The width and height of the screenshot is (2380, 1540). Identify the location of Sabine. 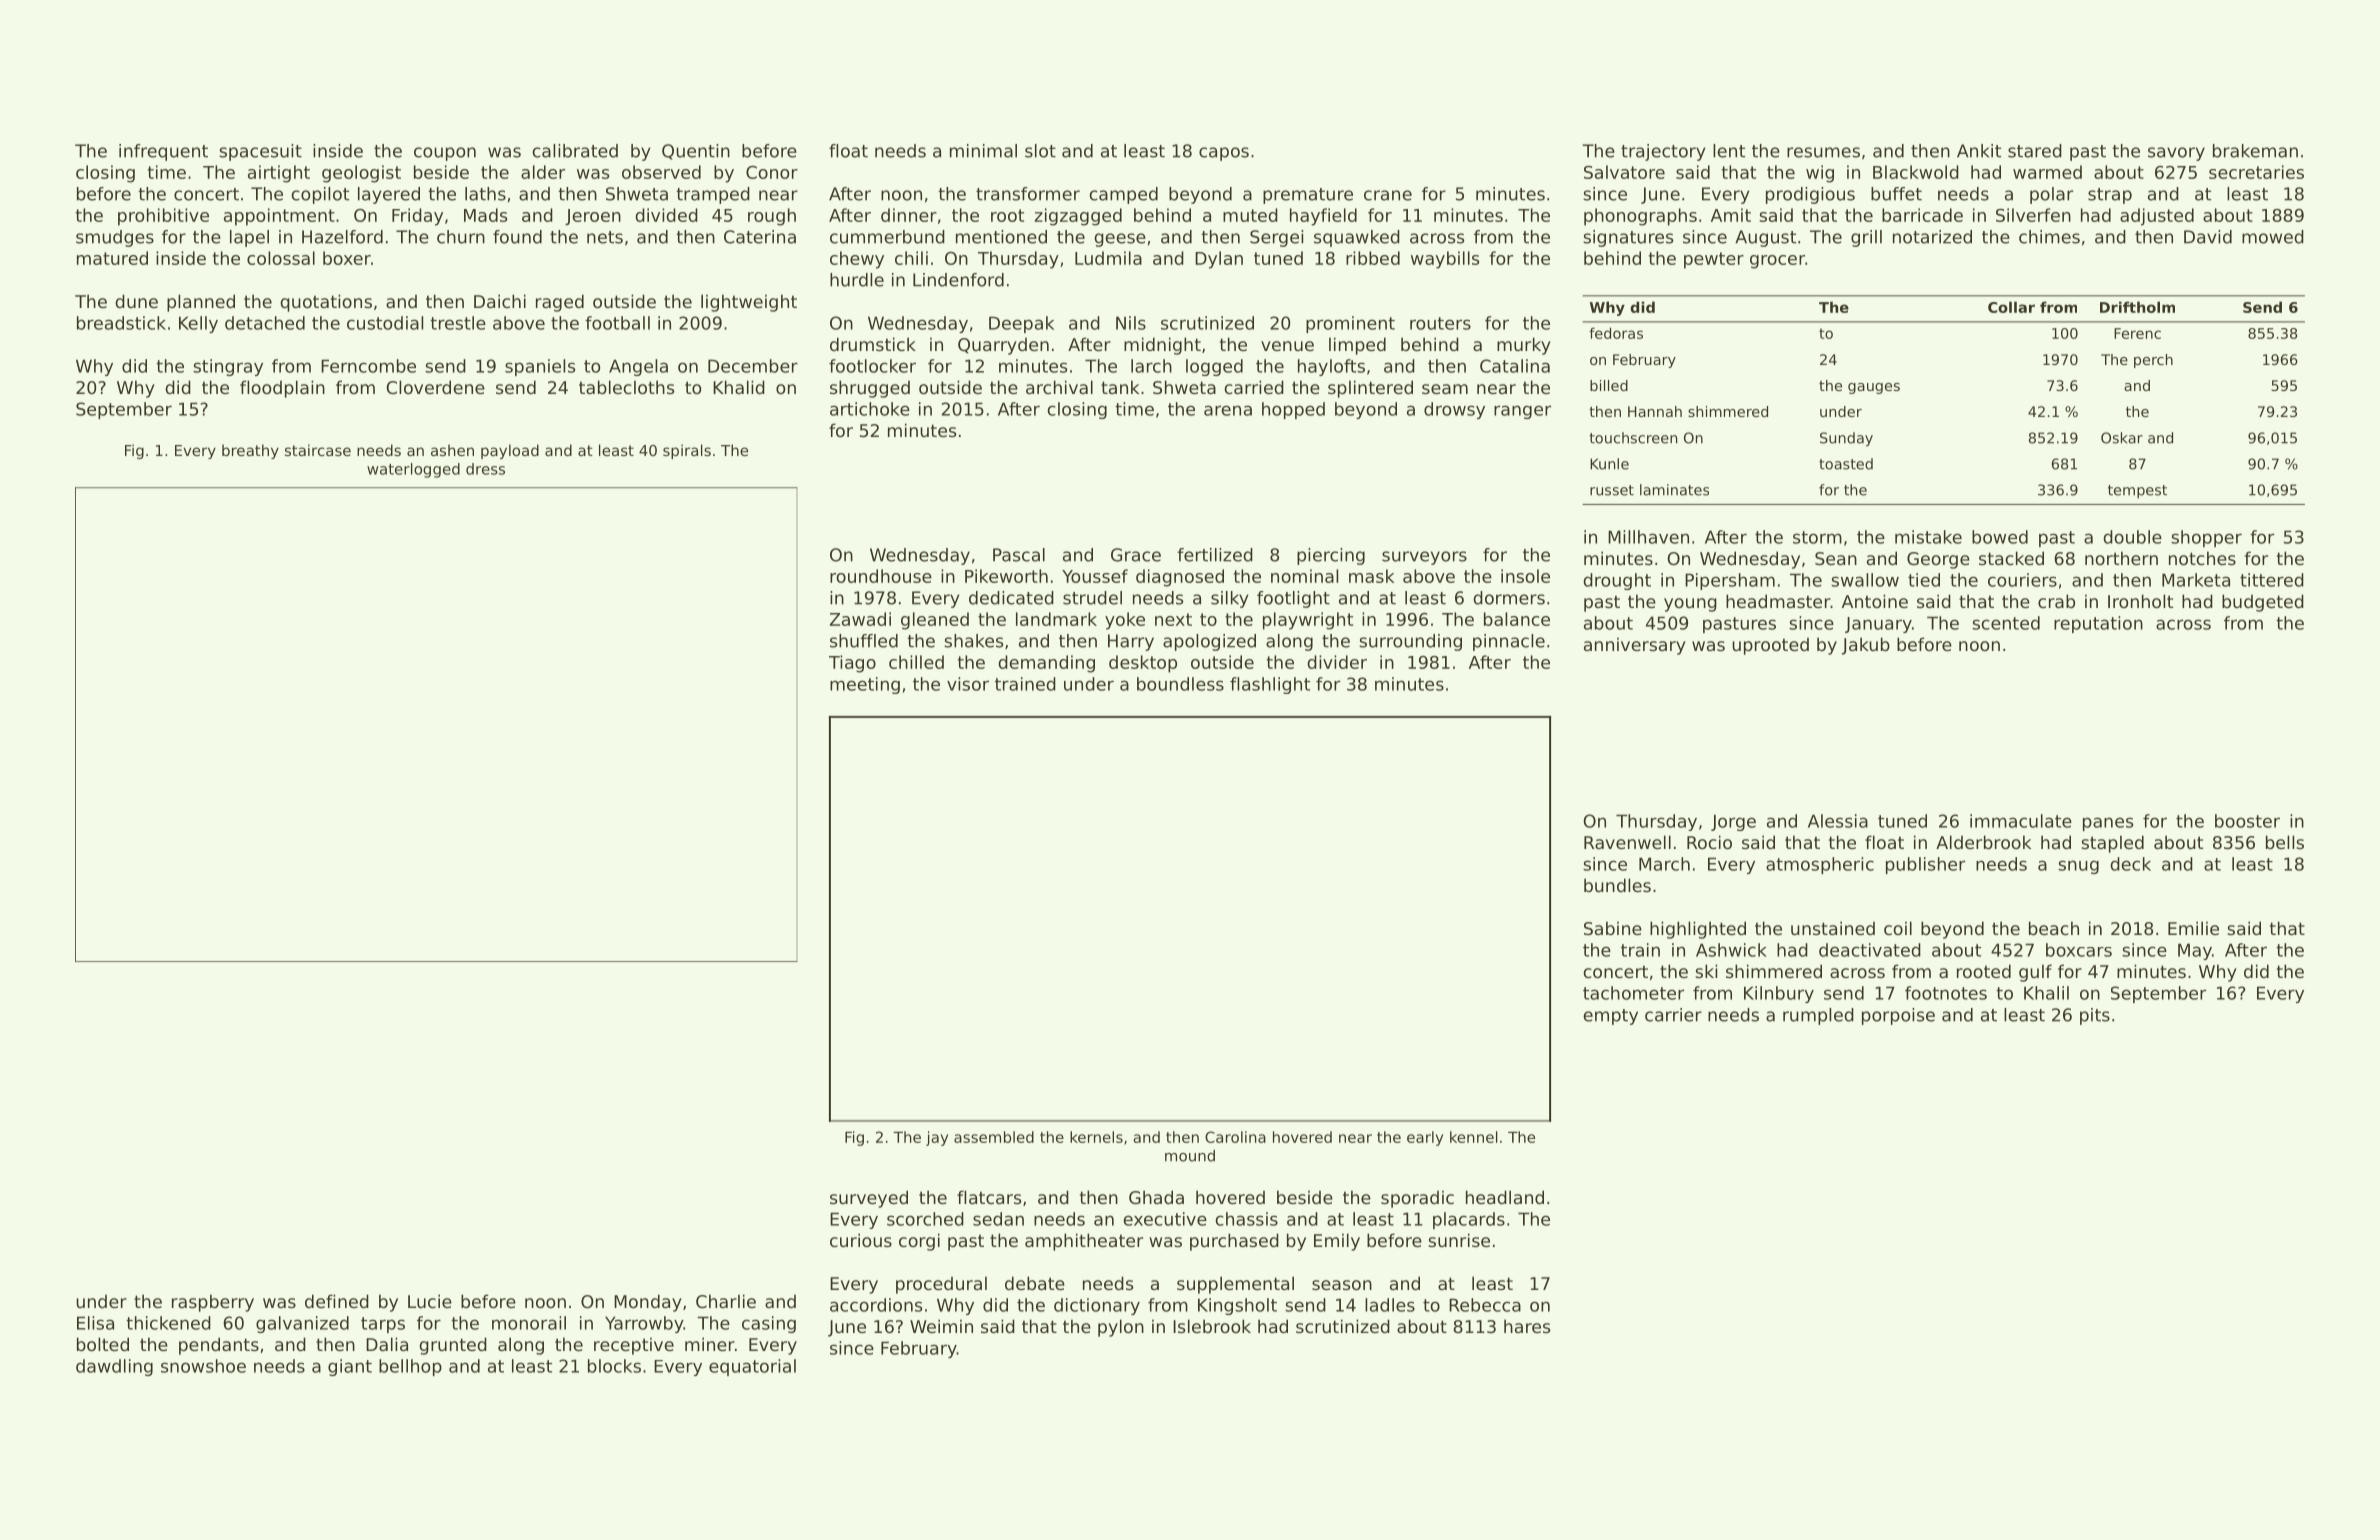
(1613, 928).
